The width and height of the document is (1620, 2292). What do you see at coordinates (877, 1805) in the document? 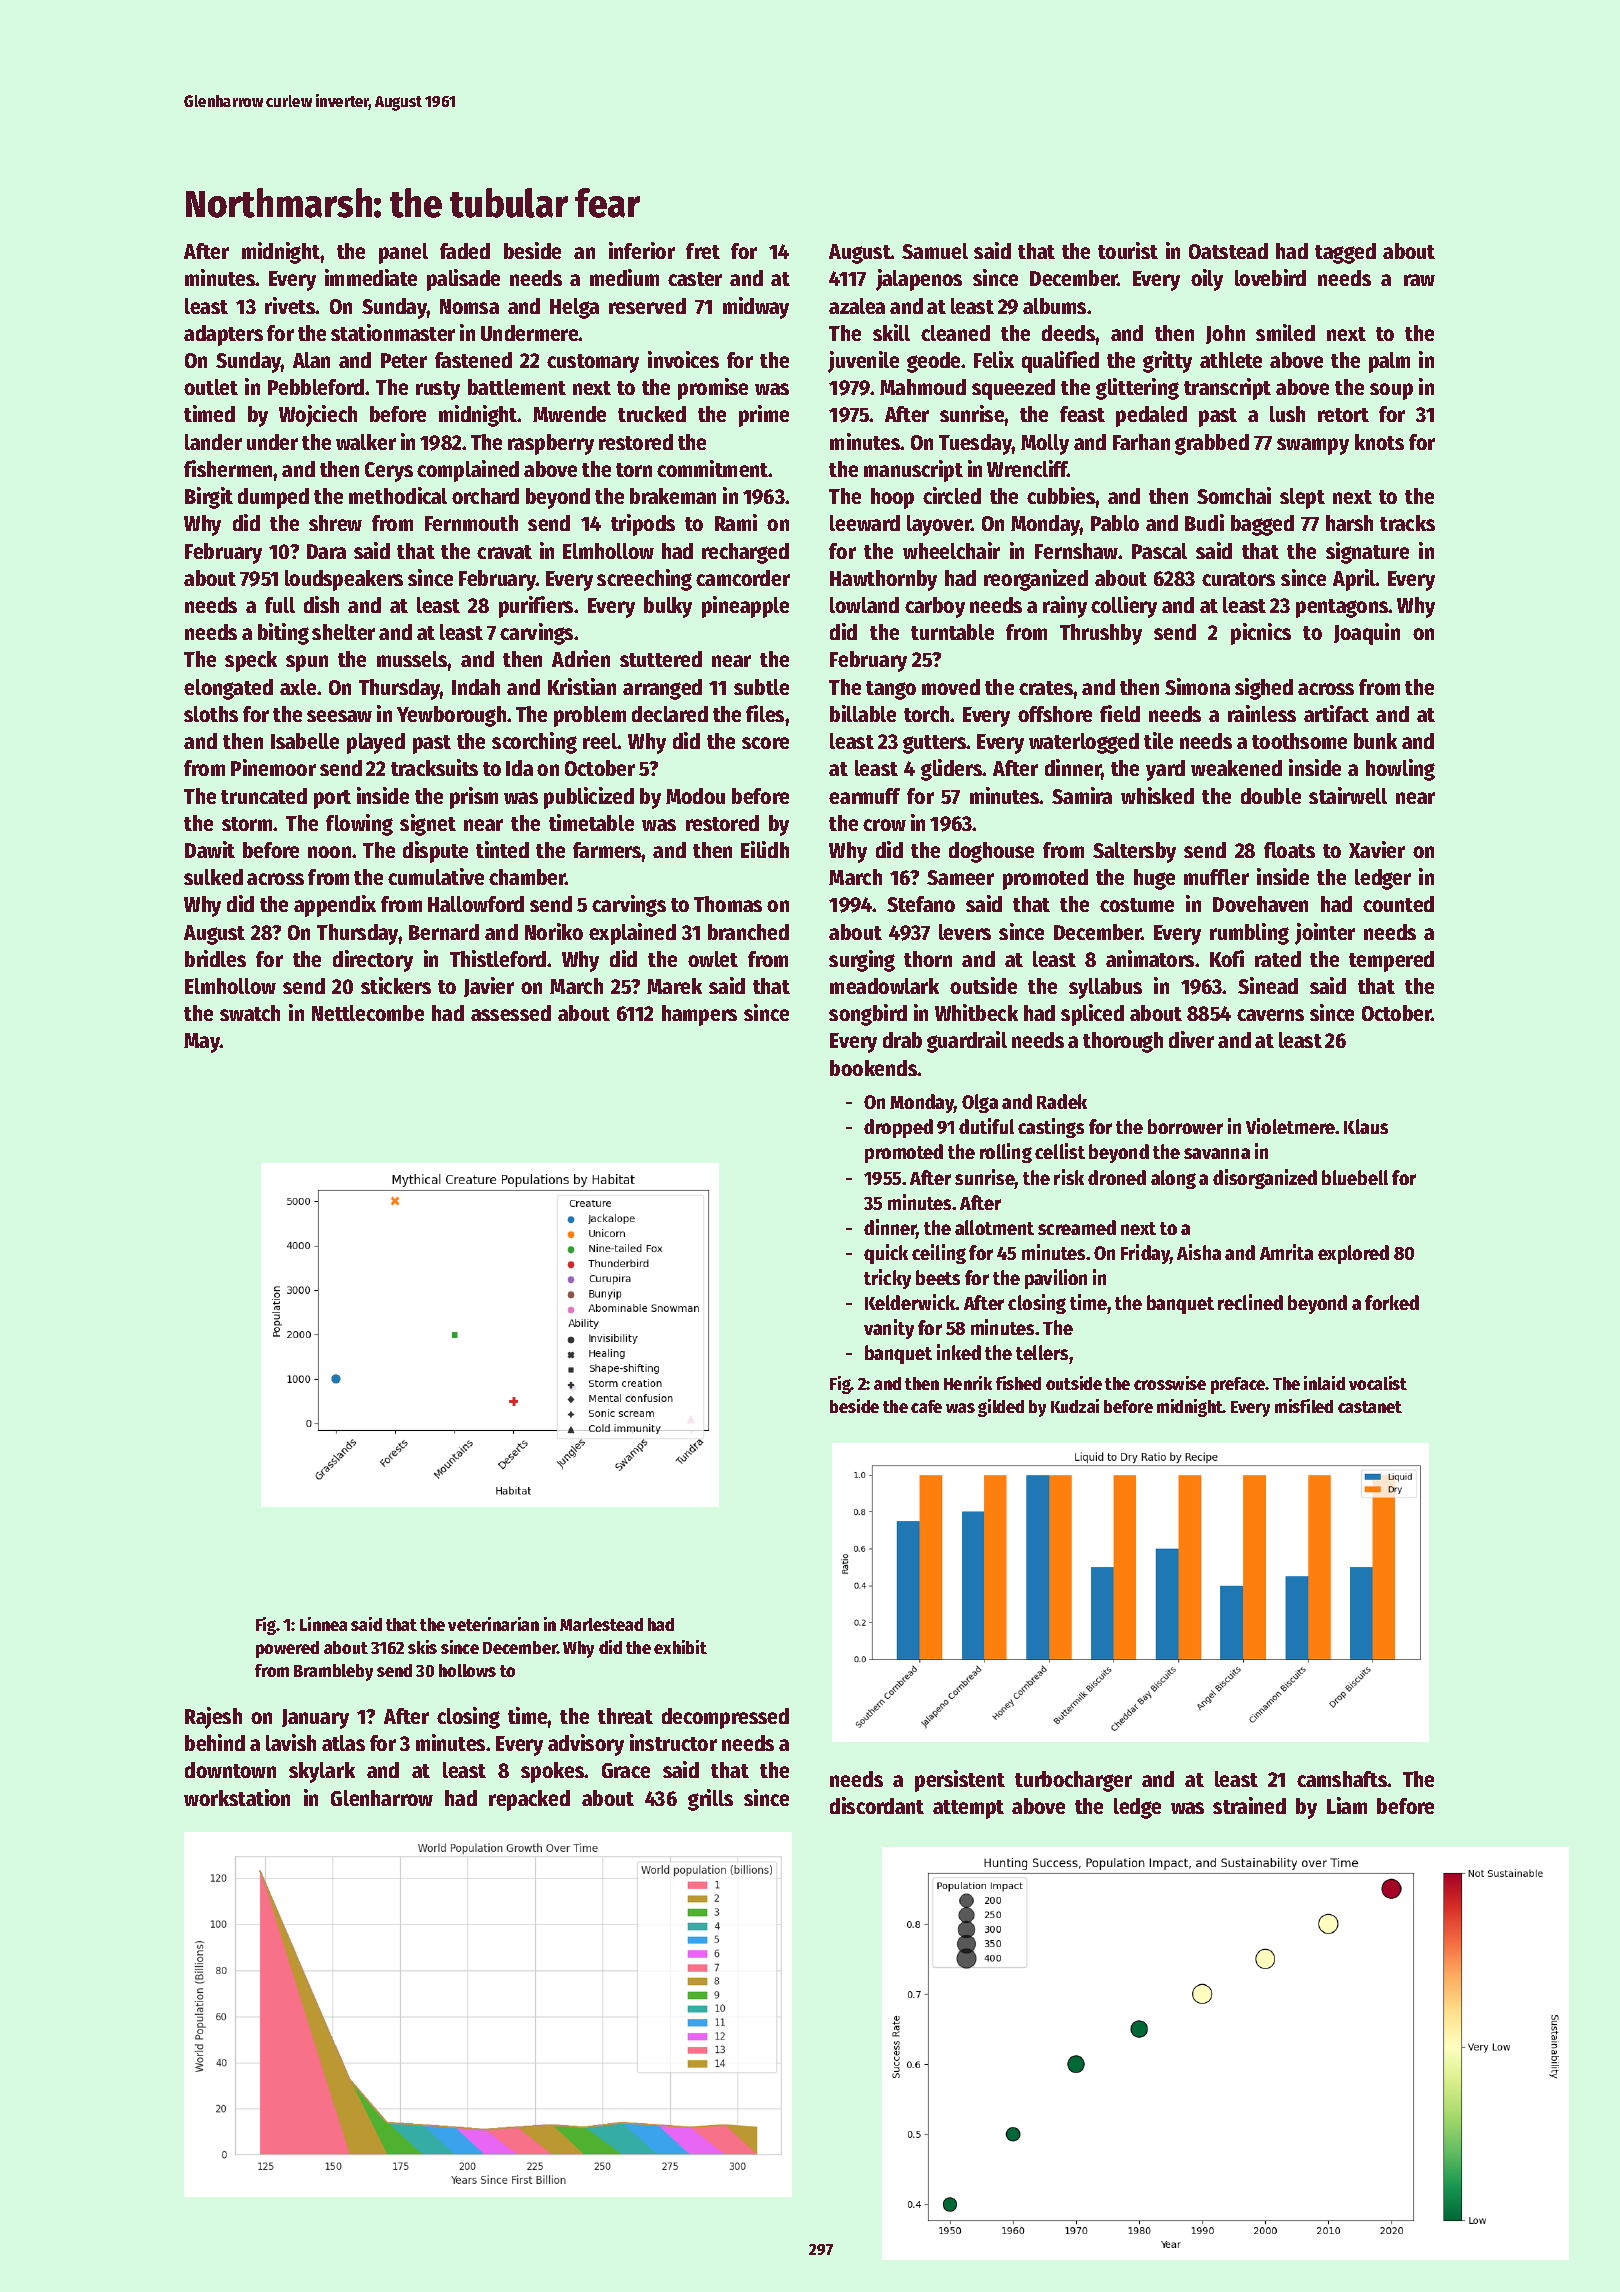
I see `discordant` at bounding box center [877, 1805].
